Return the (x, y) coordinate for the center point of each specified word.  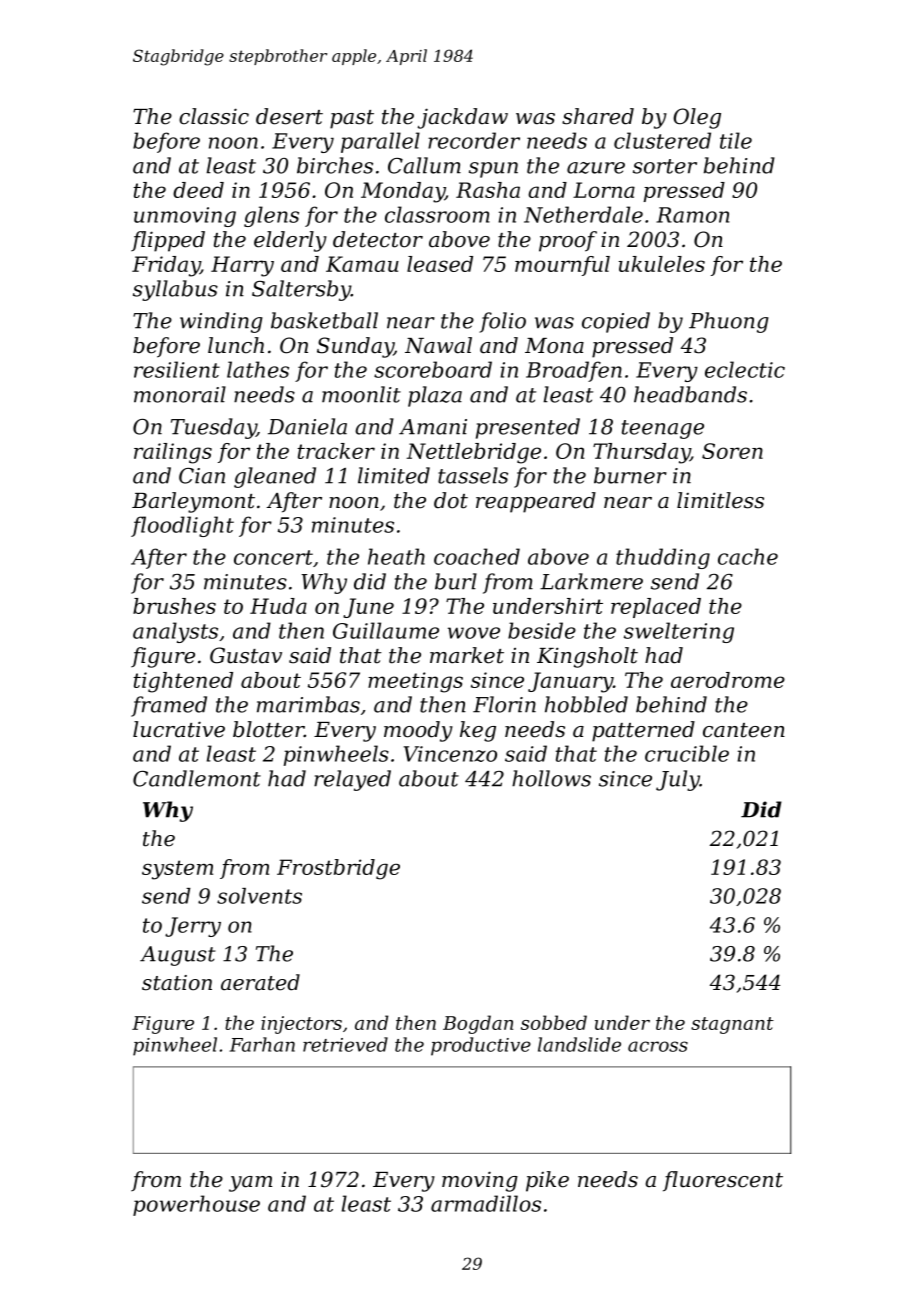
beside (542, 630)
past (352, 119)
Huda (278, 606)
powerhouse (196, 1205)
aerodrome (728, 680)
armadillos (486, 1203)
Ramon (692, 215)
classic (214, 116)
